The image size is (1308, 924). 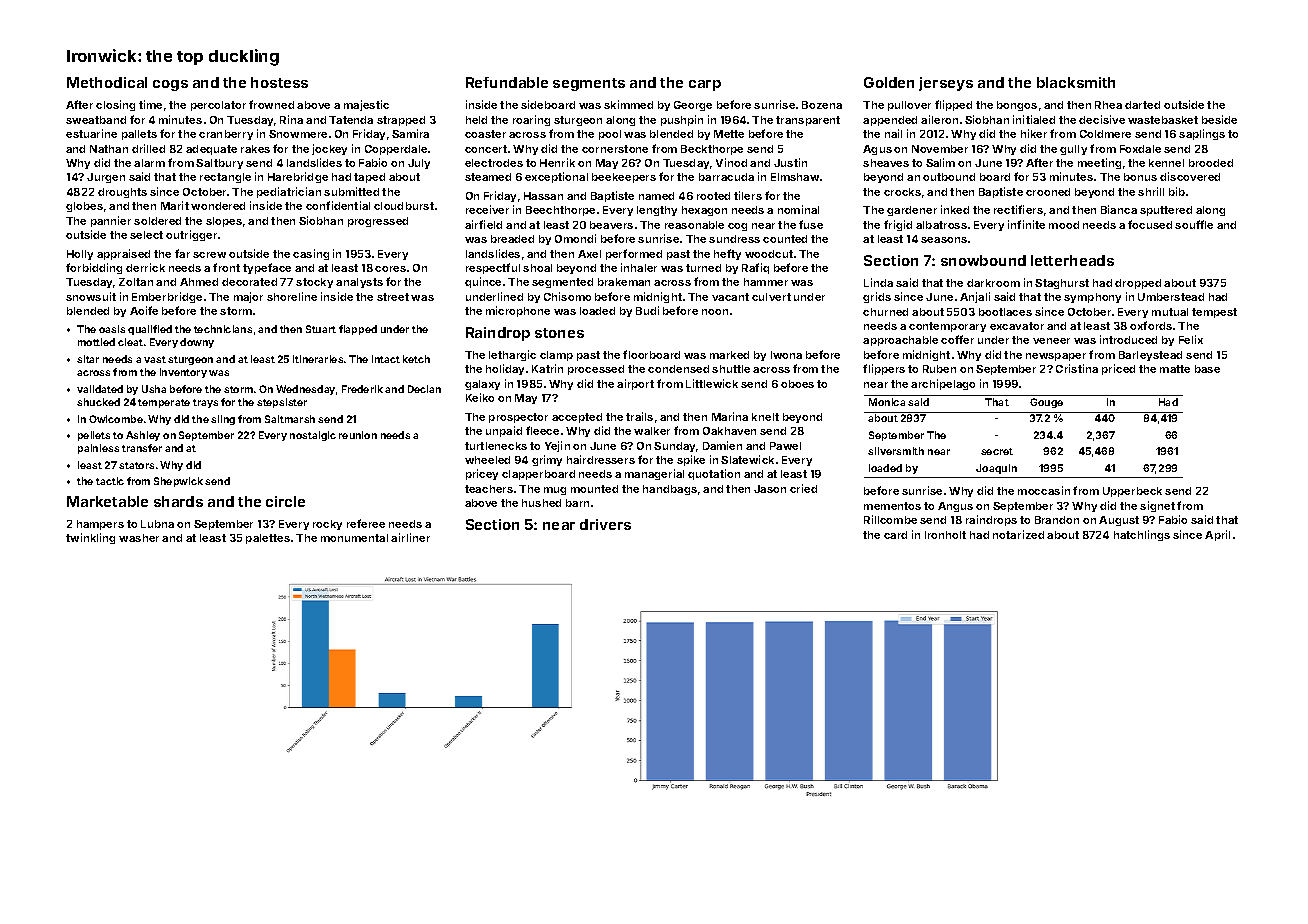 I want to click on bongos, so click(x=1017, y=106).
